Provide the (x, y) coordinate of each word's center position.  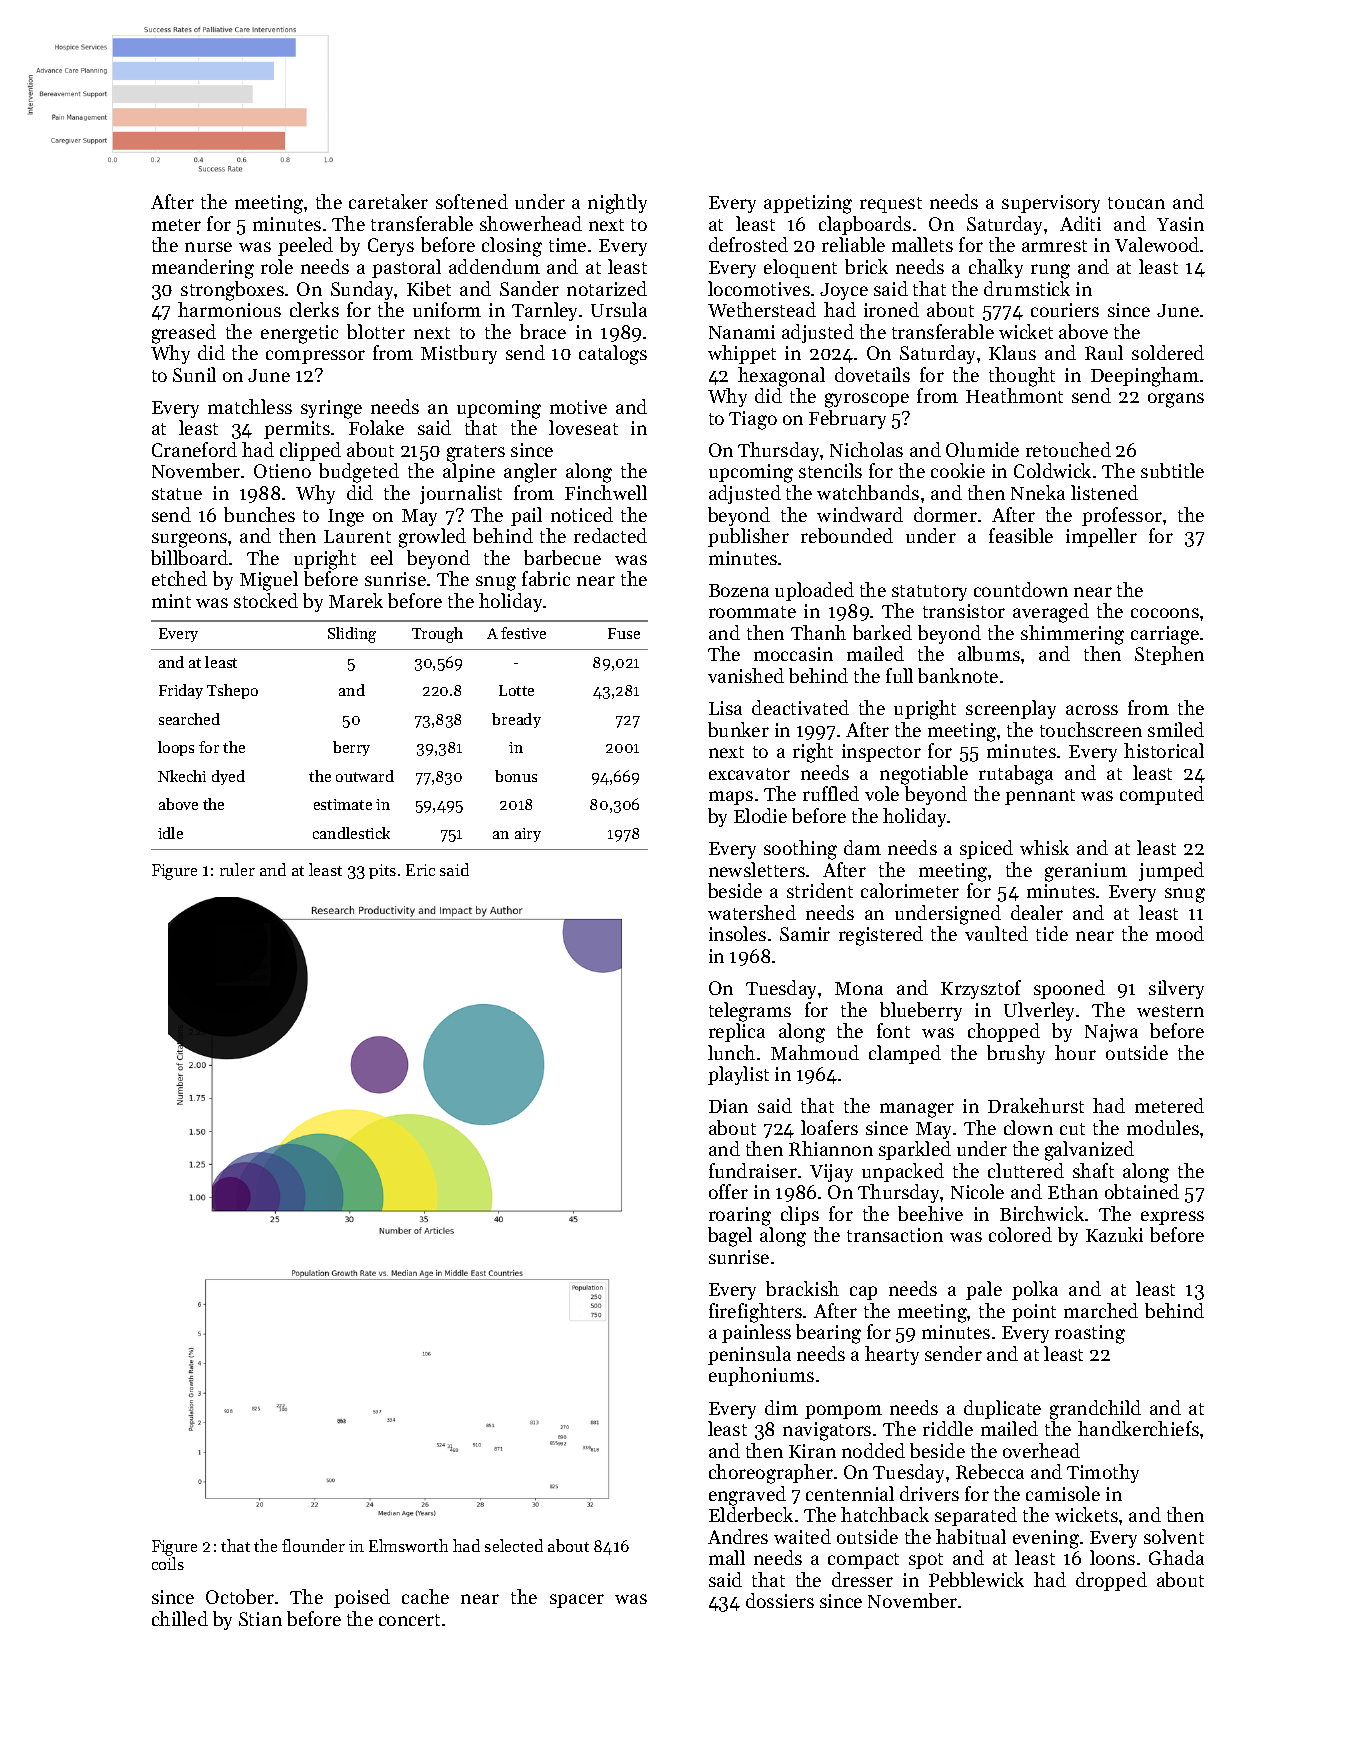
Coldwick (1052, 470)
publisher (748, 537)
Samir (805, 934)
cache (425, 1596)
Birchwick (1042, 1213)
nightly (617, 204)
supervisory (1051, 204)
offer (728, 1191)
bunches (259, 514)
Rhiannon (831, 1148)
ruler (237, 869)
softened (472, 201)
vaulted (996, 933)
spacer (577, 1601)
